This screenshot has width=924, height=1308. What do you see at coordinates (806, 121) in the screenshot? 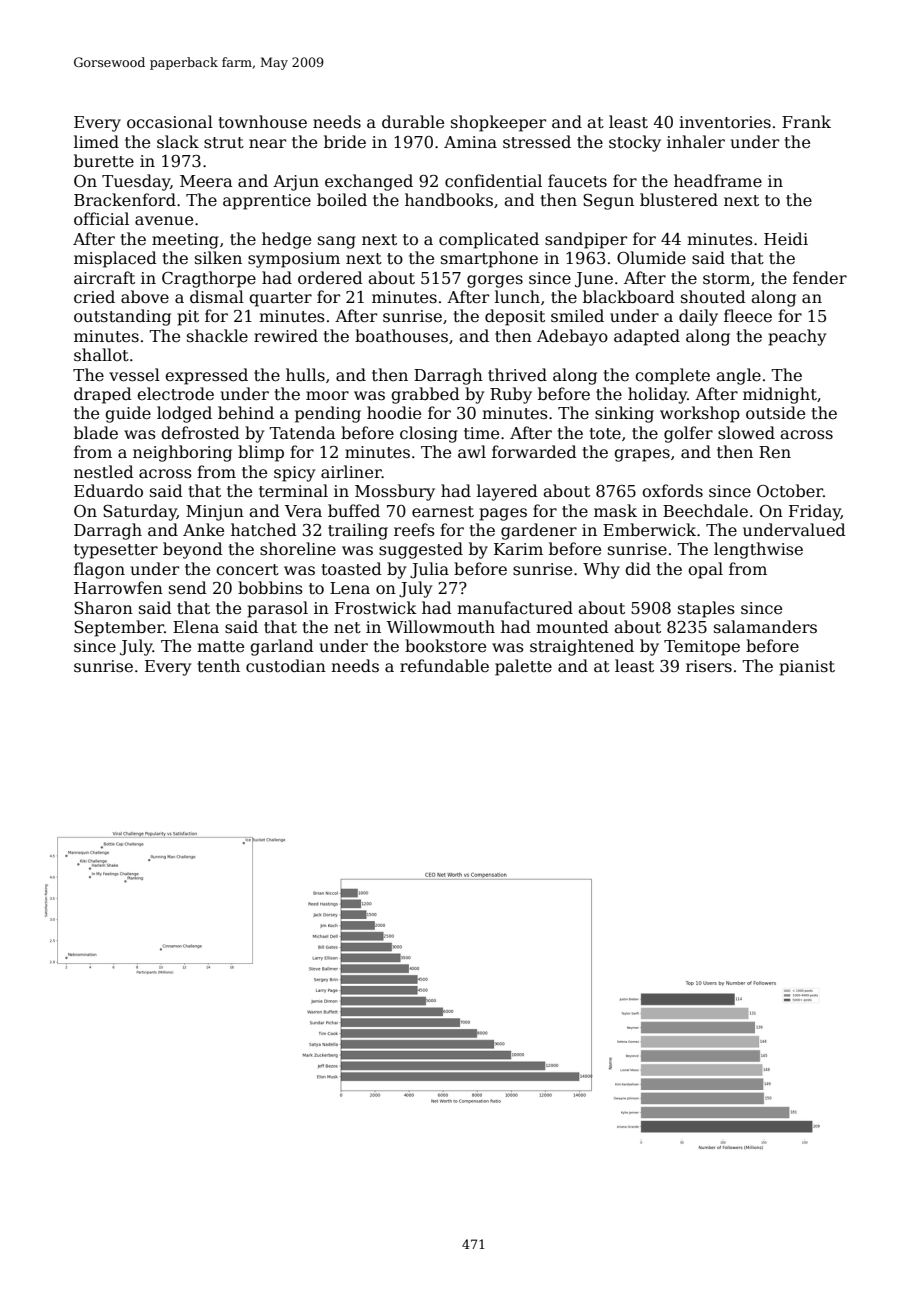
I see `Frank` at bounding box center [806, 121].
